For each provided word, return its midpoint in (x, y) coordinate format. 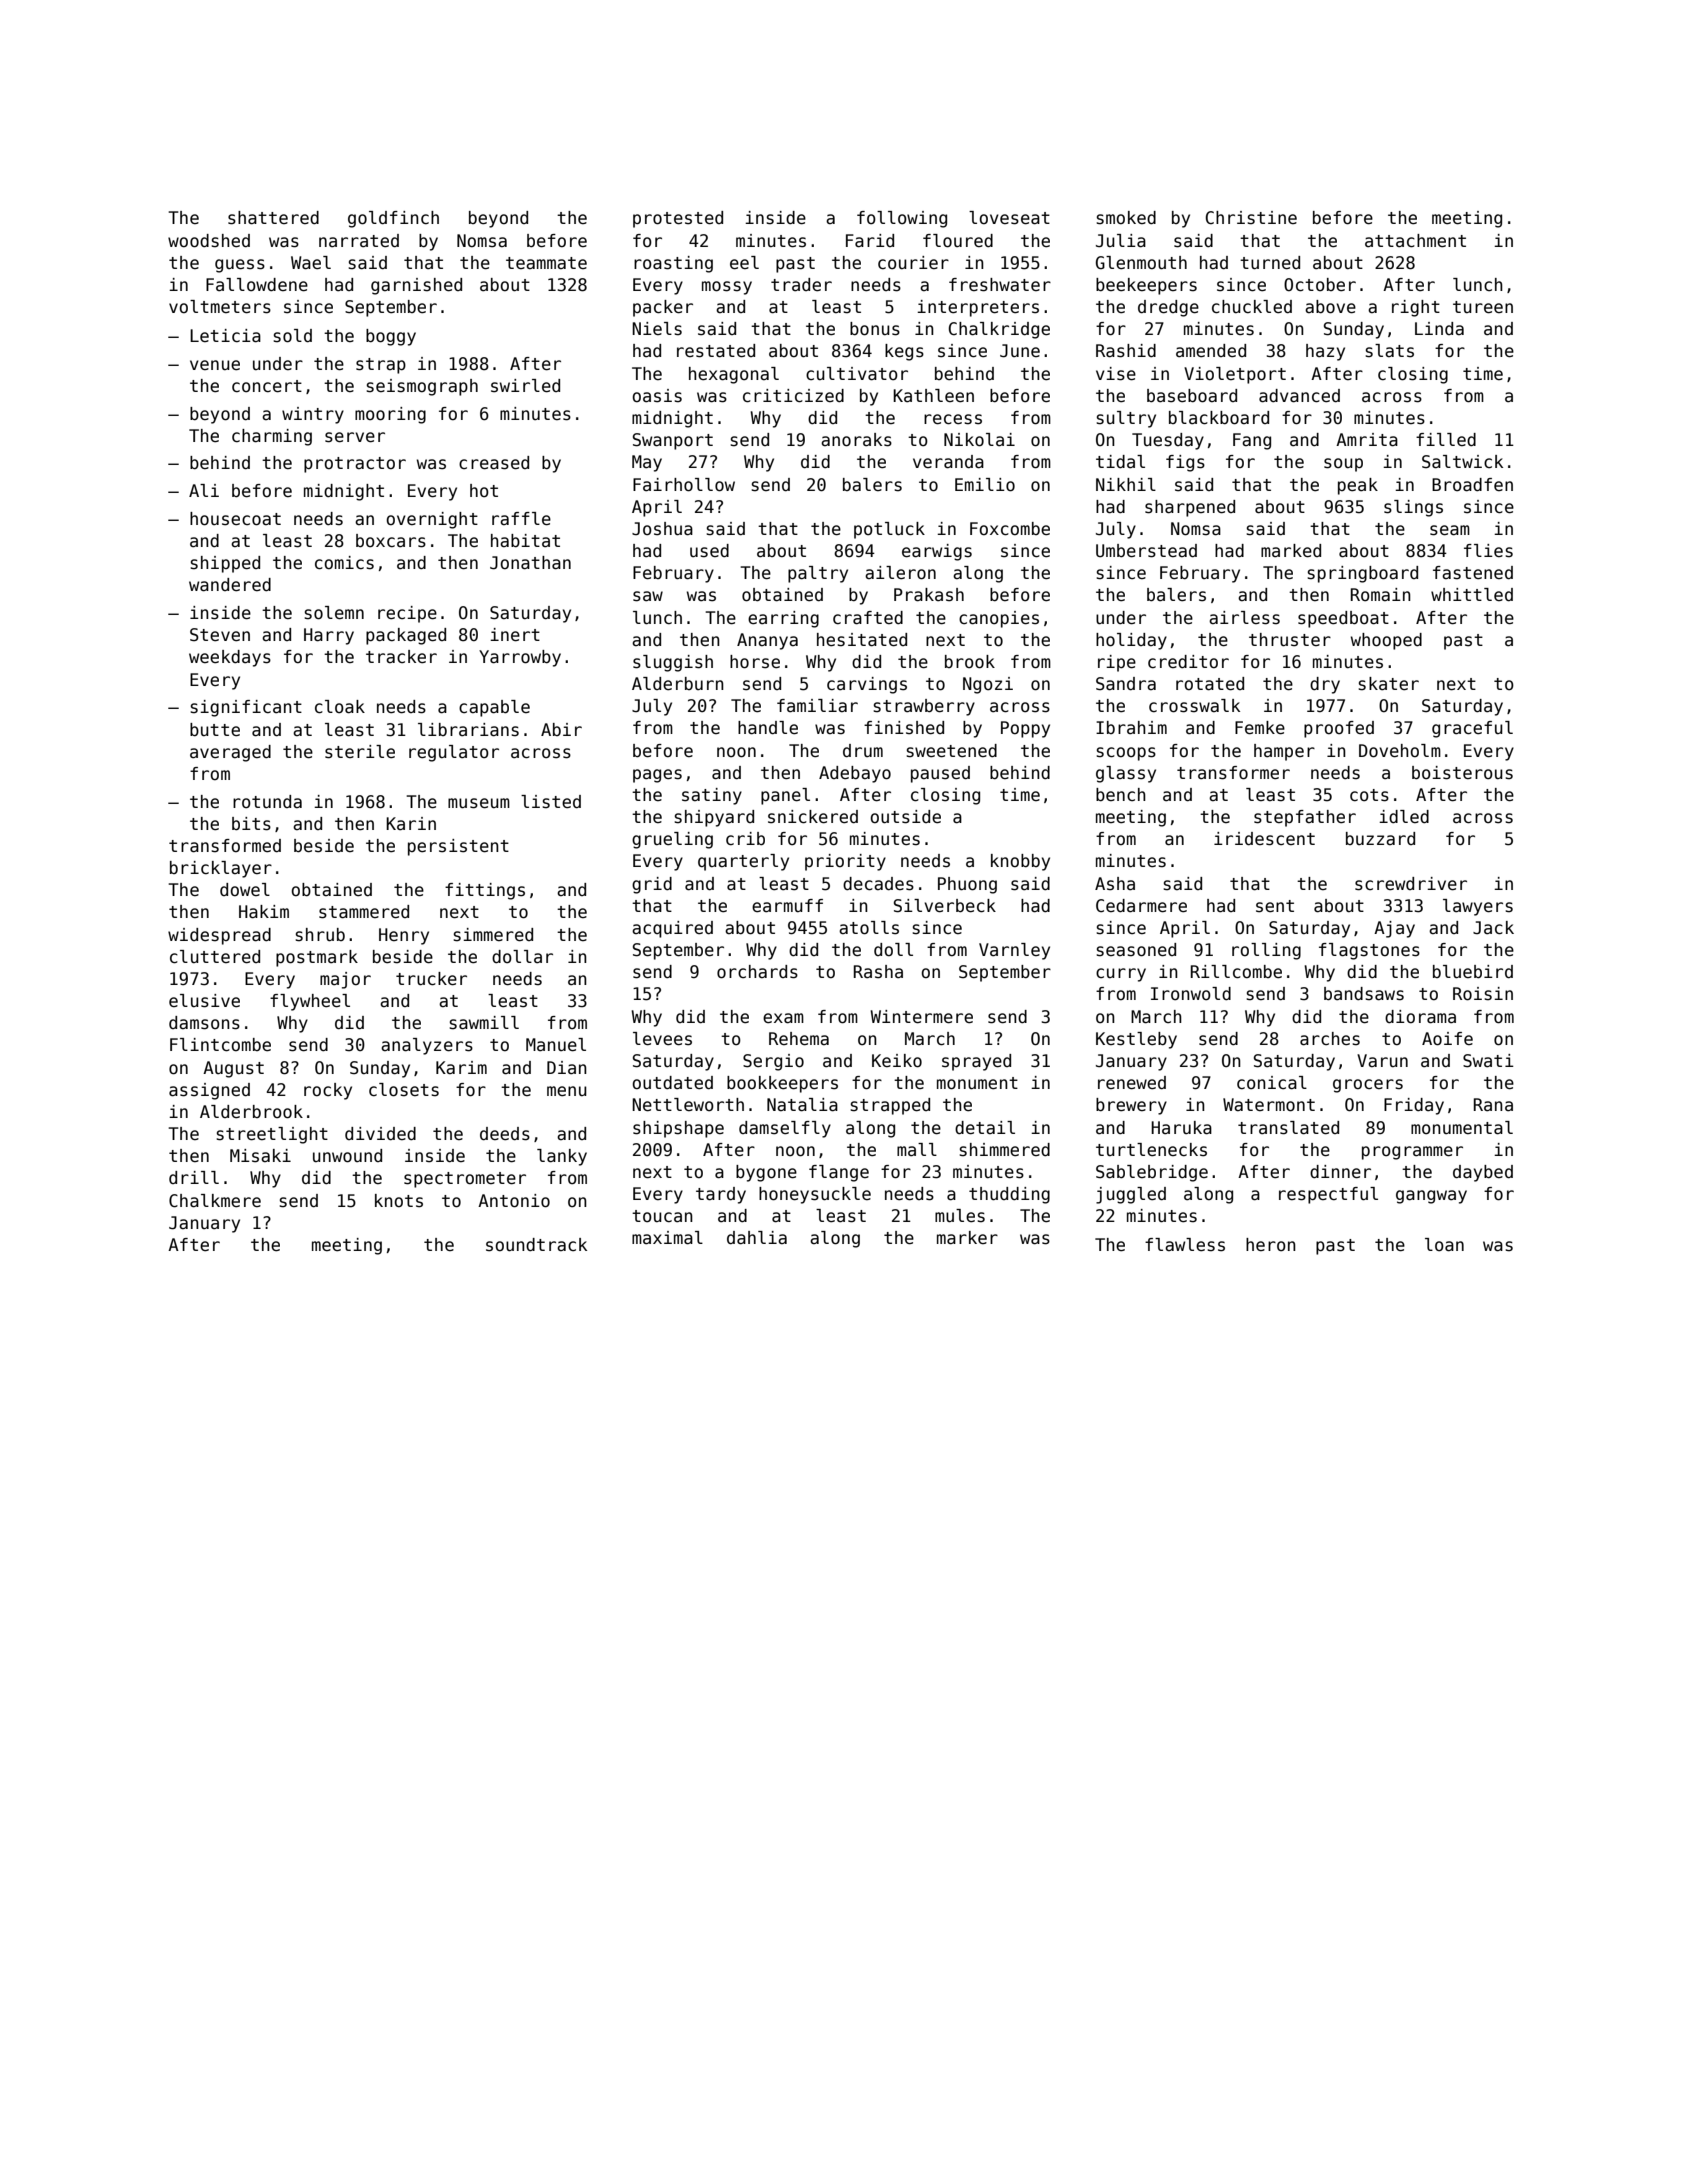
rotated (1210, 684)
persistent (458, 847)
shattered (273, 218)
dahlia (757, 1238)
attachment (1415, 241)
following (902, 219)
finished (904, 728)
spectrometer (465, 1180)
